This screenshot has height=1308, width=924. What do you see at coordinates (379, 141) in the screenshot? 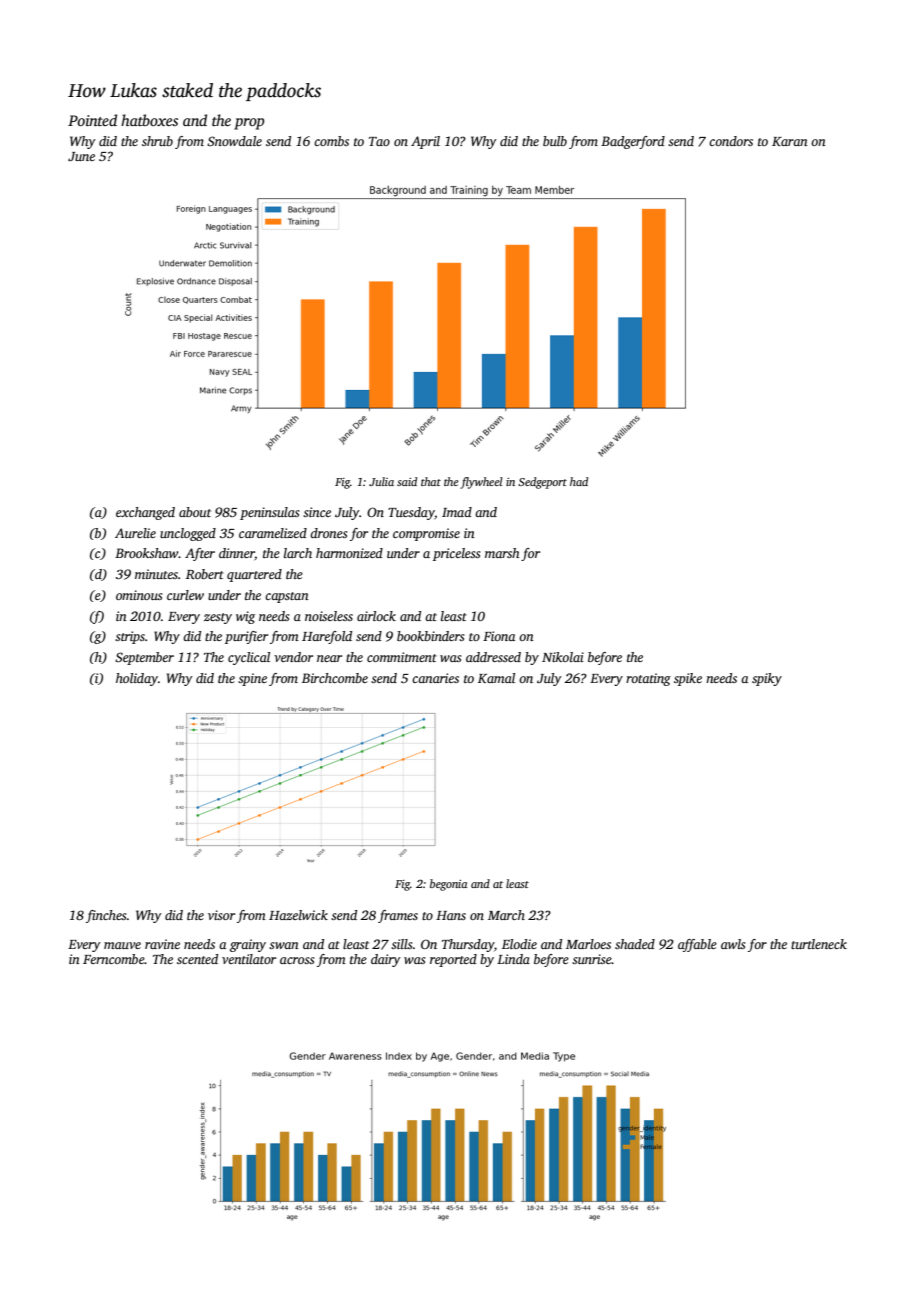
I see `Tao` at bounding box center [379, 141].
